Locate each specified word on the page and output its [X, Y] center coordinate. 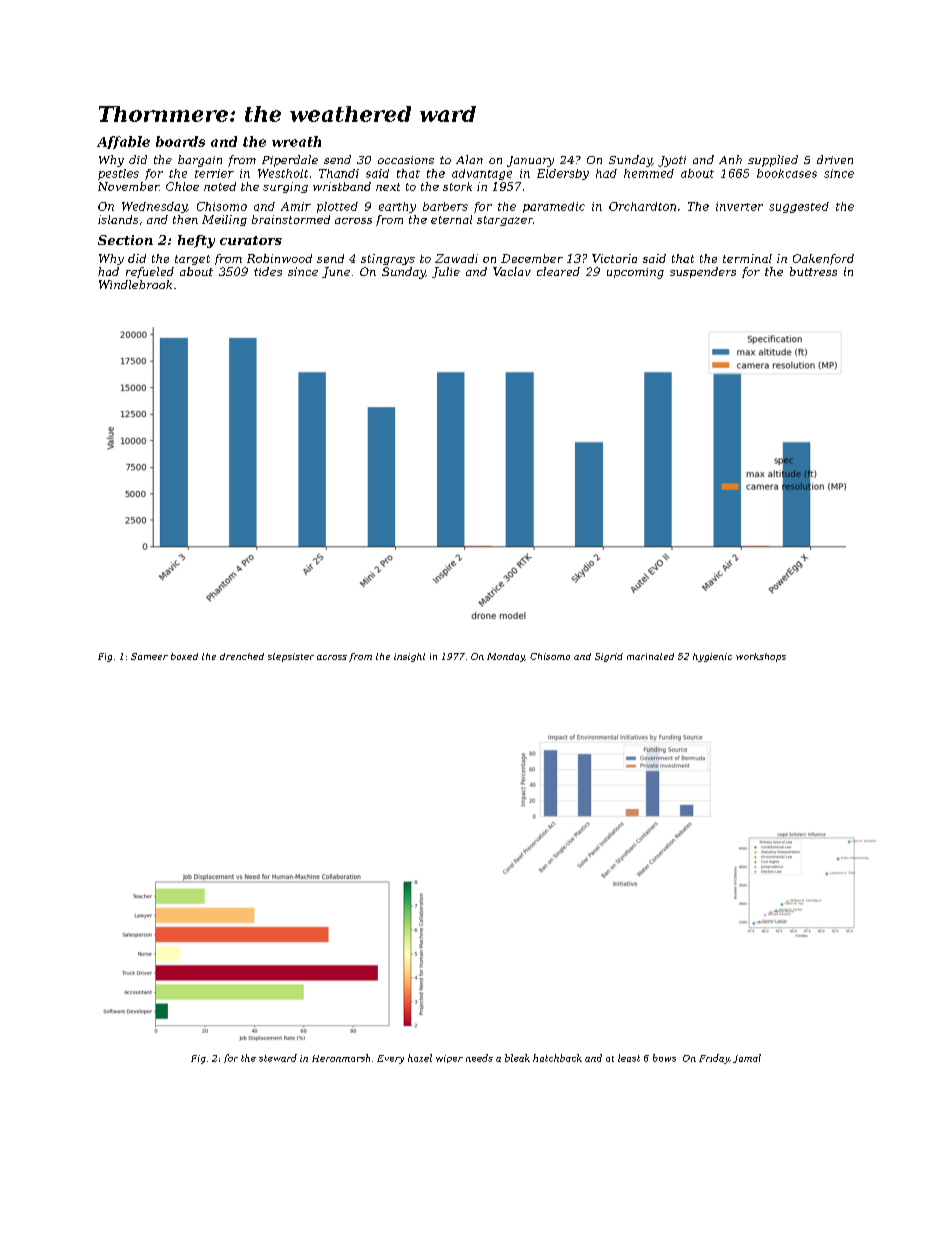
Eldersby [563, 174]
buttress [813, 271]
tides [268, 271]
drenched [242, 656]
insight [409, 657]
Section [125, 240]
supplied [773, 161]
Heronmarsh [341, 1058]
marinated [650, 656]
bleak [517, 1058]
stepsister [291, 657]
